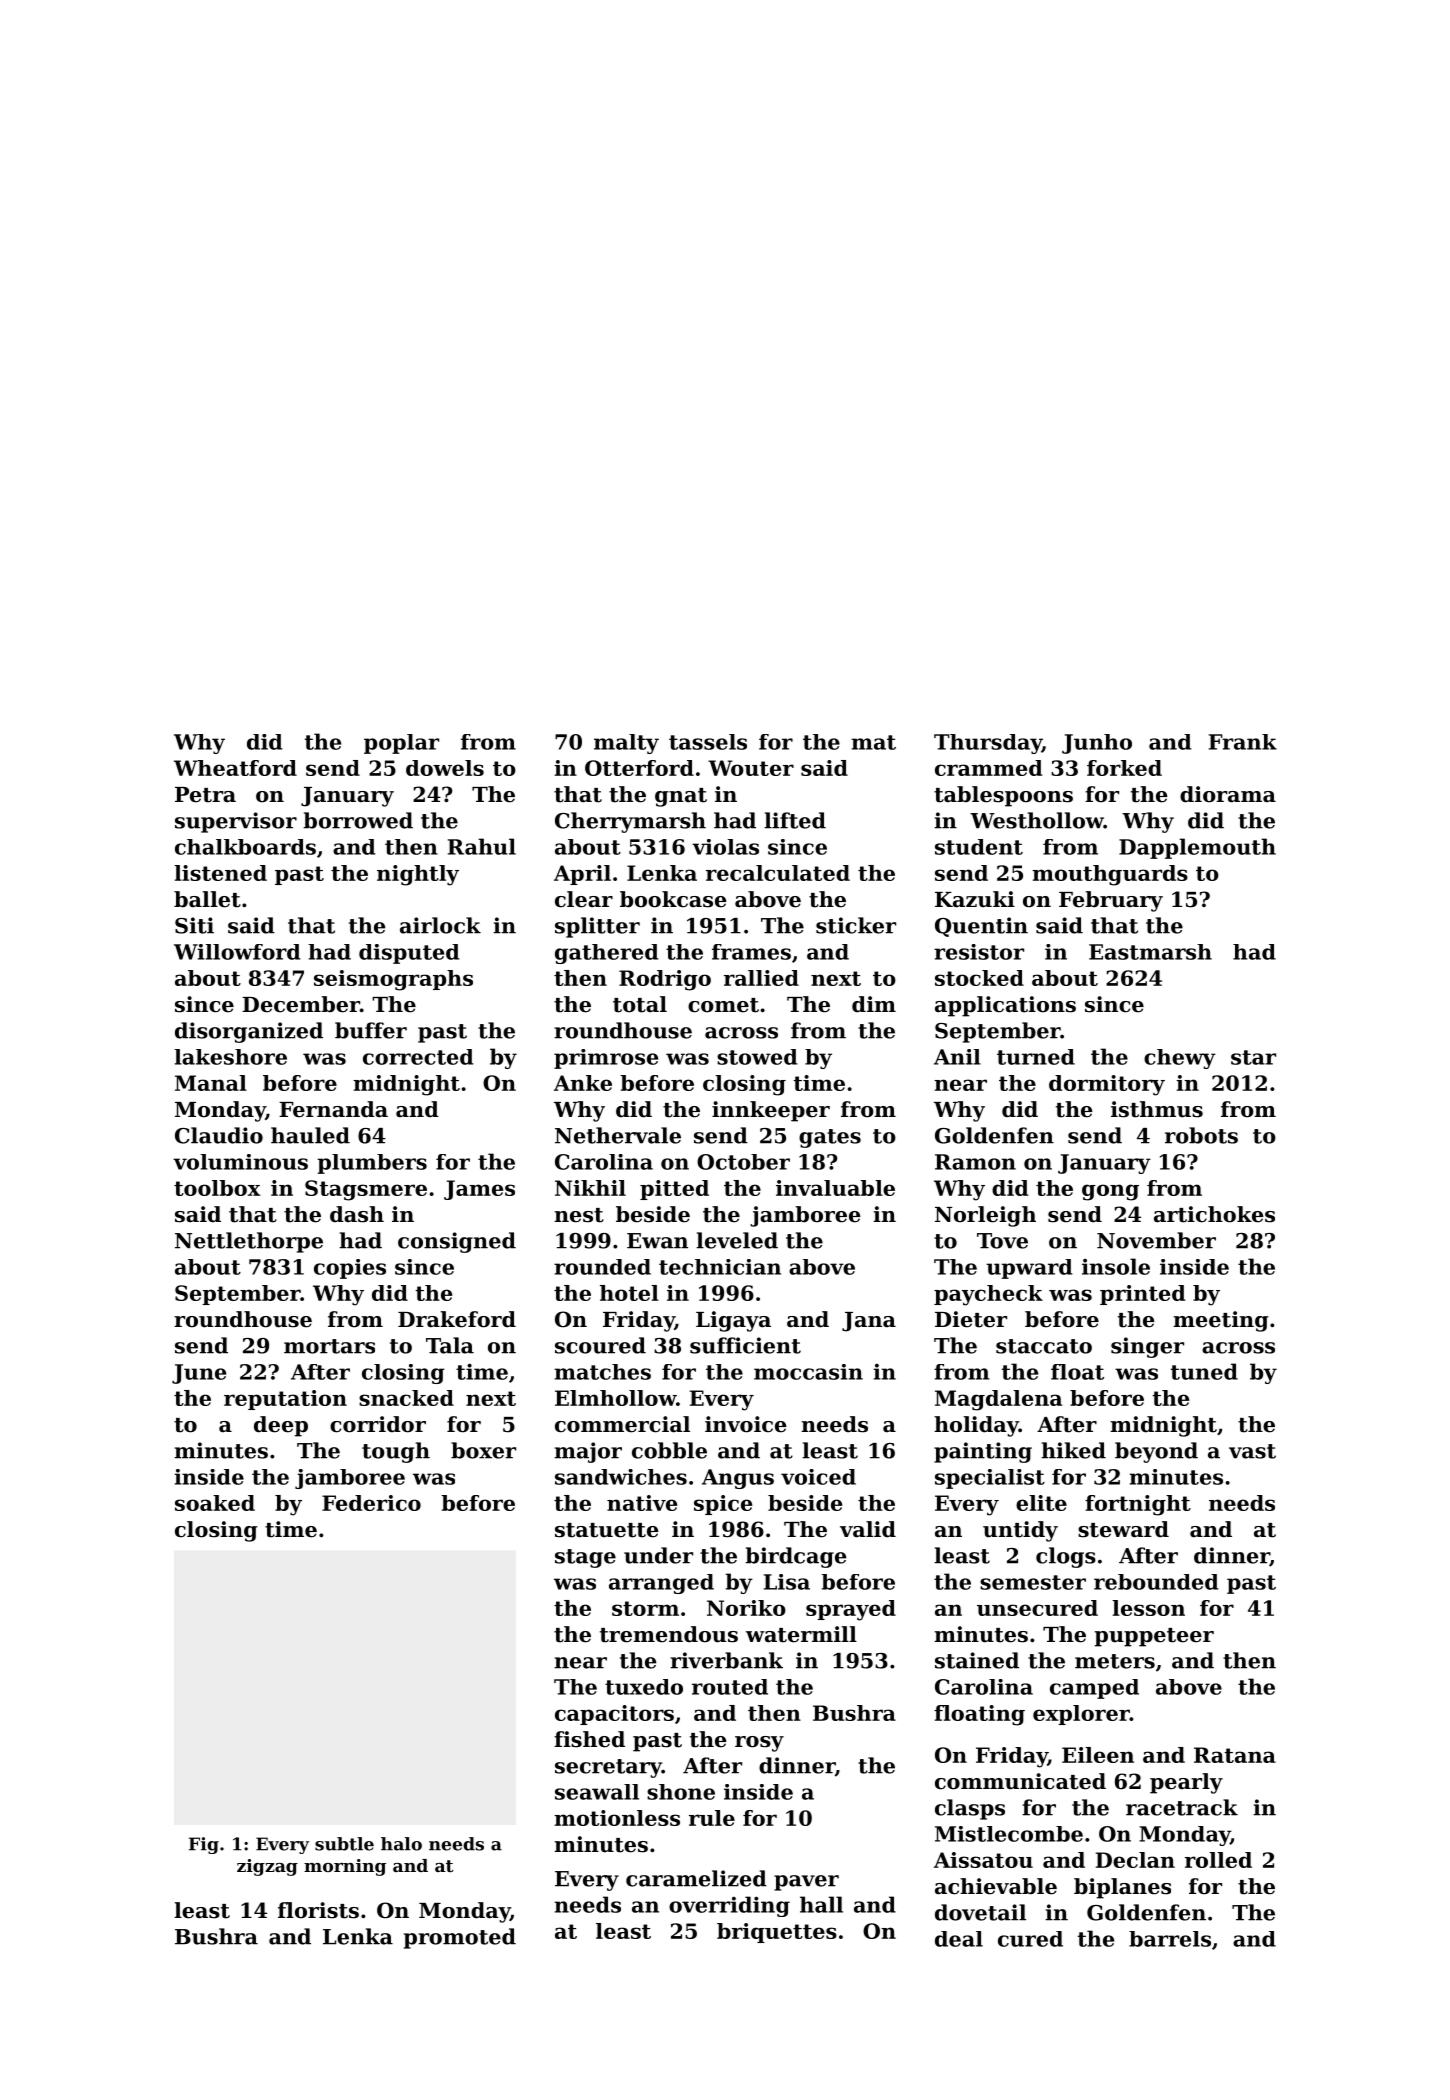 This screenshot has height=2100, width=1450. I want to click on Junho, so click(1097, 744).
